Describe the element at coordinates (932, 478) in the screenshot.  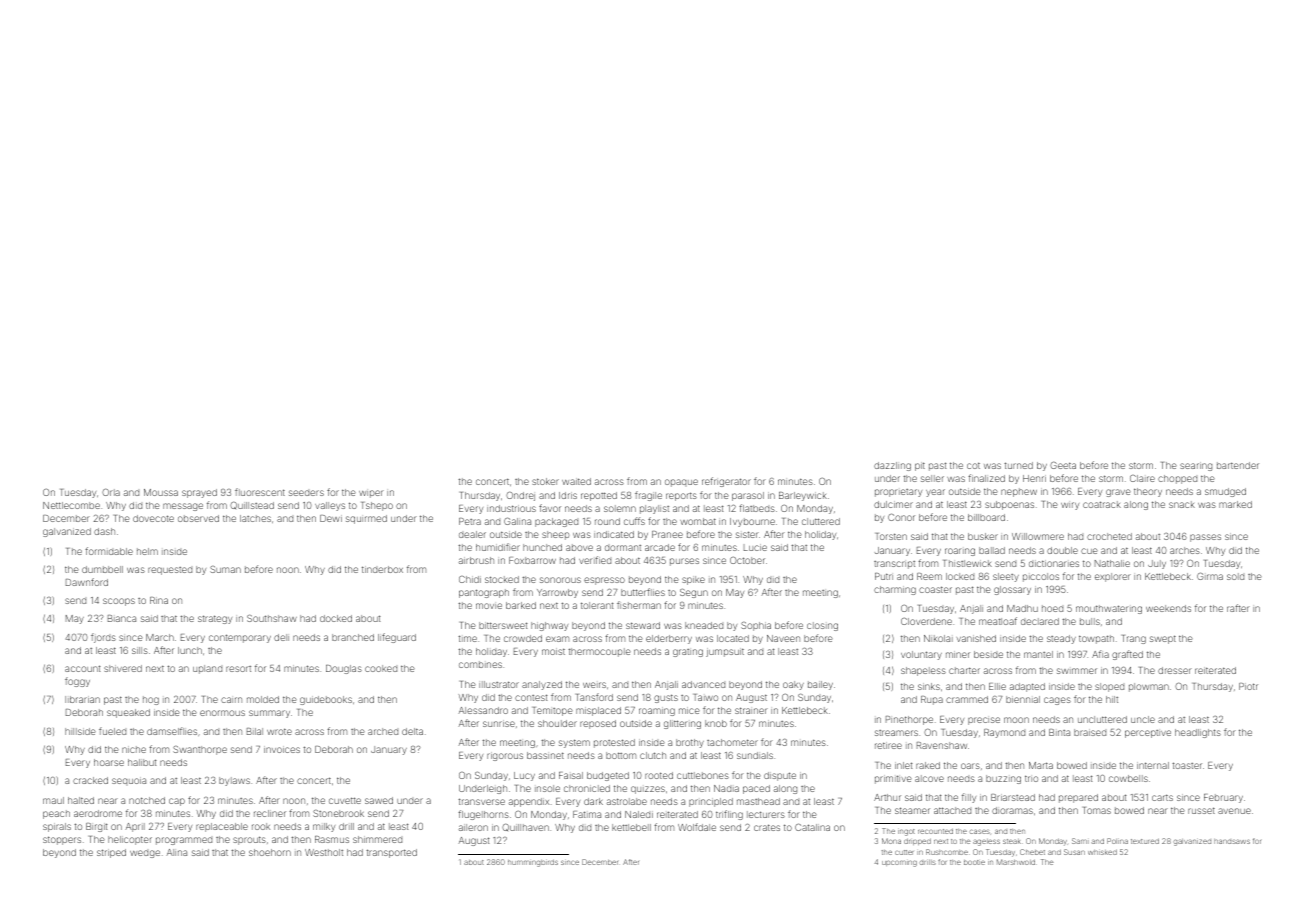
I see `seller` at that location.
